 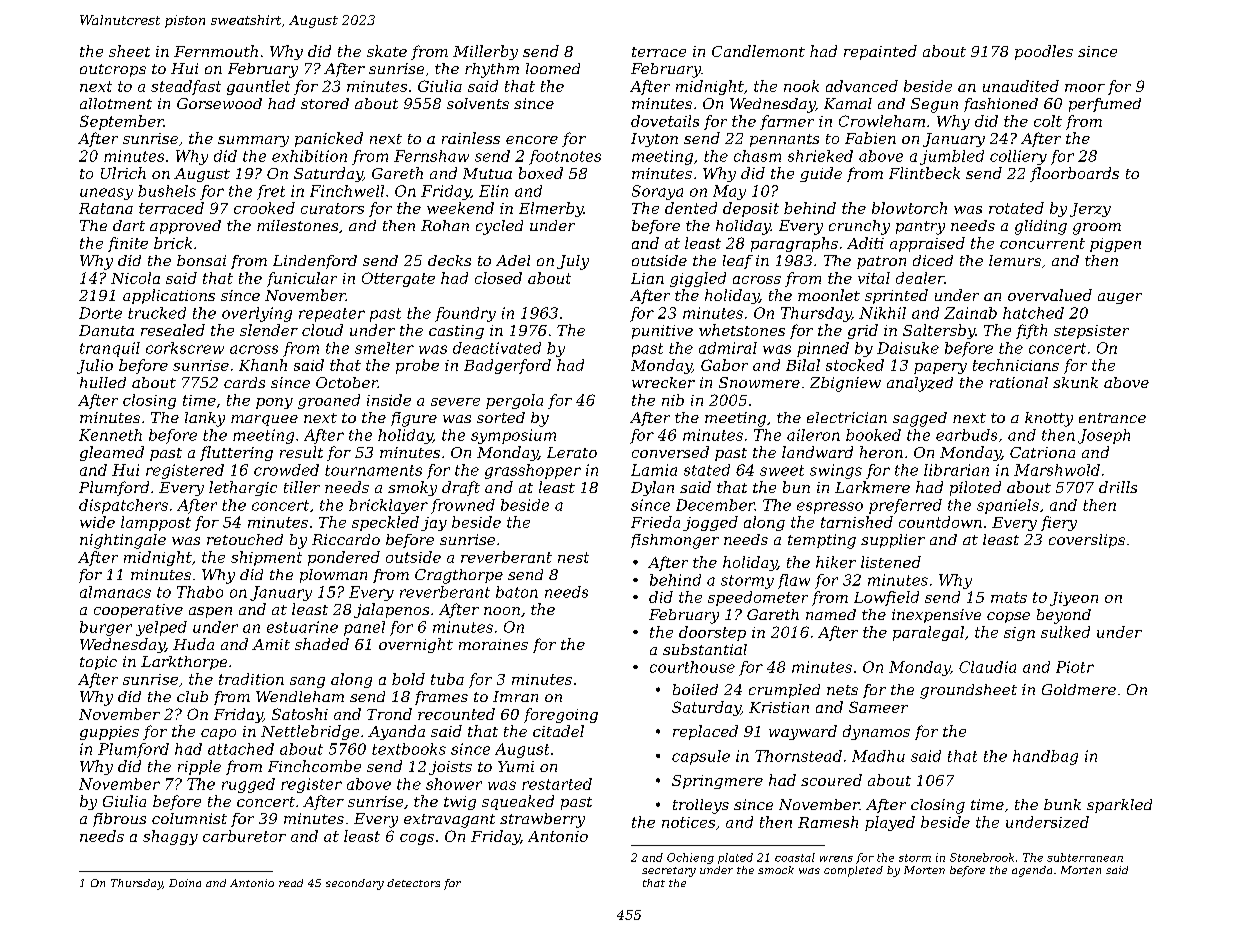 What do you see at coordinates (517, 592) in the screenshot?
I see `baton` at bounding box center [517, 592].
